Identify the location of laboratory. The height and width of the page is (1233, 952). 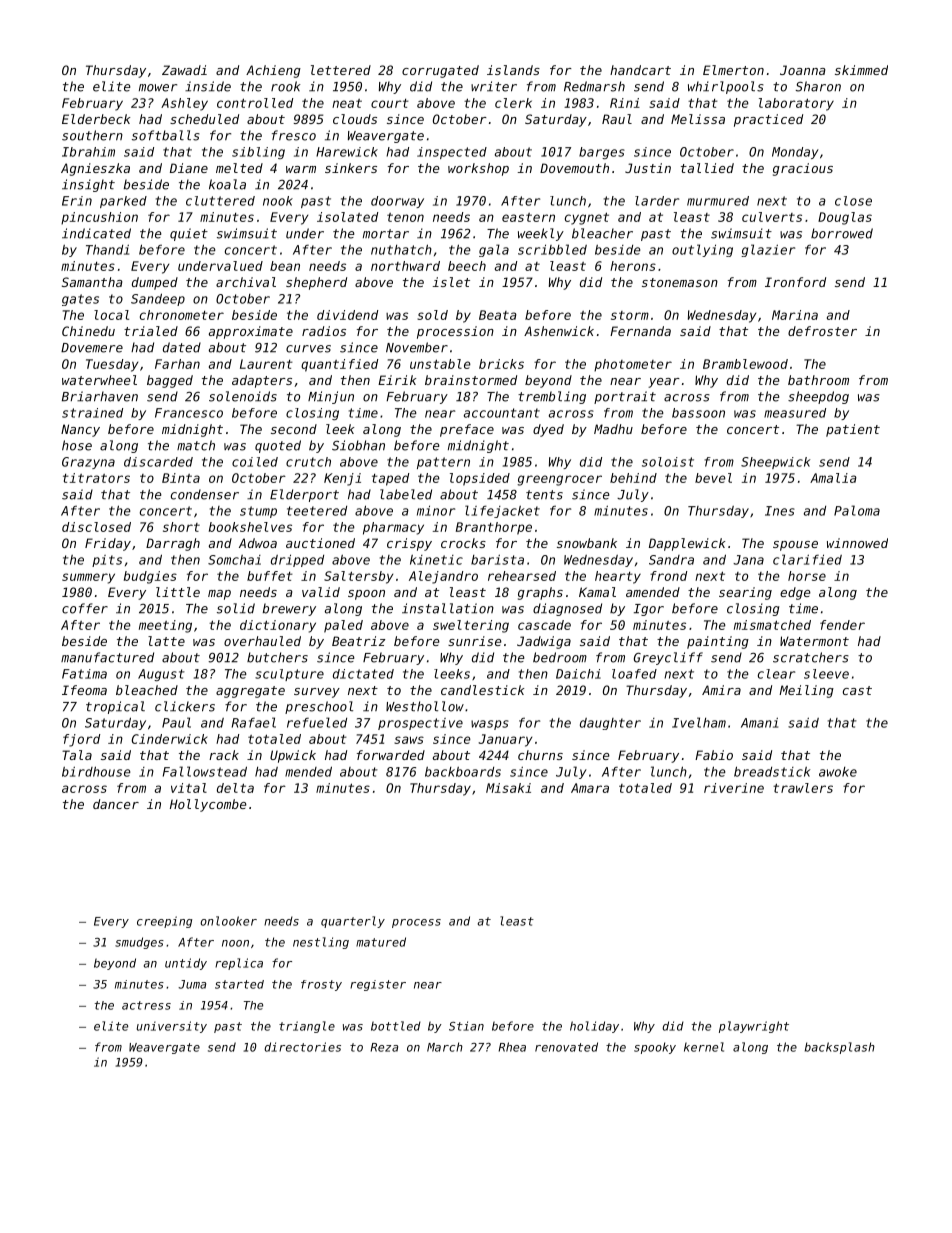
(796, 104).
